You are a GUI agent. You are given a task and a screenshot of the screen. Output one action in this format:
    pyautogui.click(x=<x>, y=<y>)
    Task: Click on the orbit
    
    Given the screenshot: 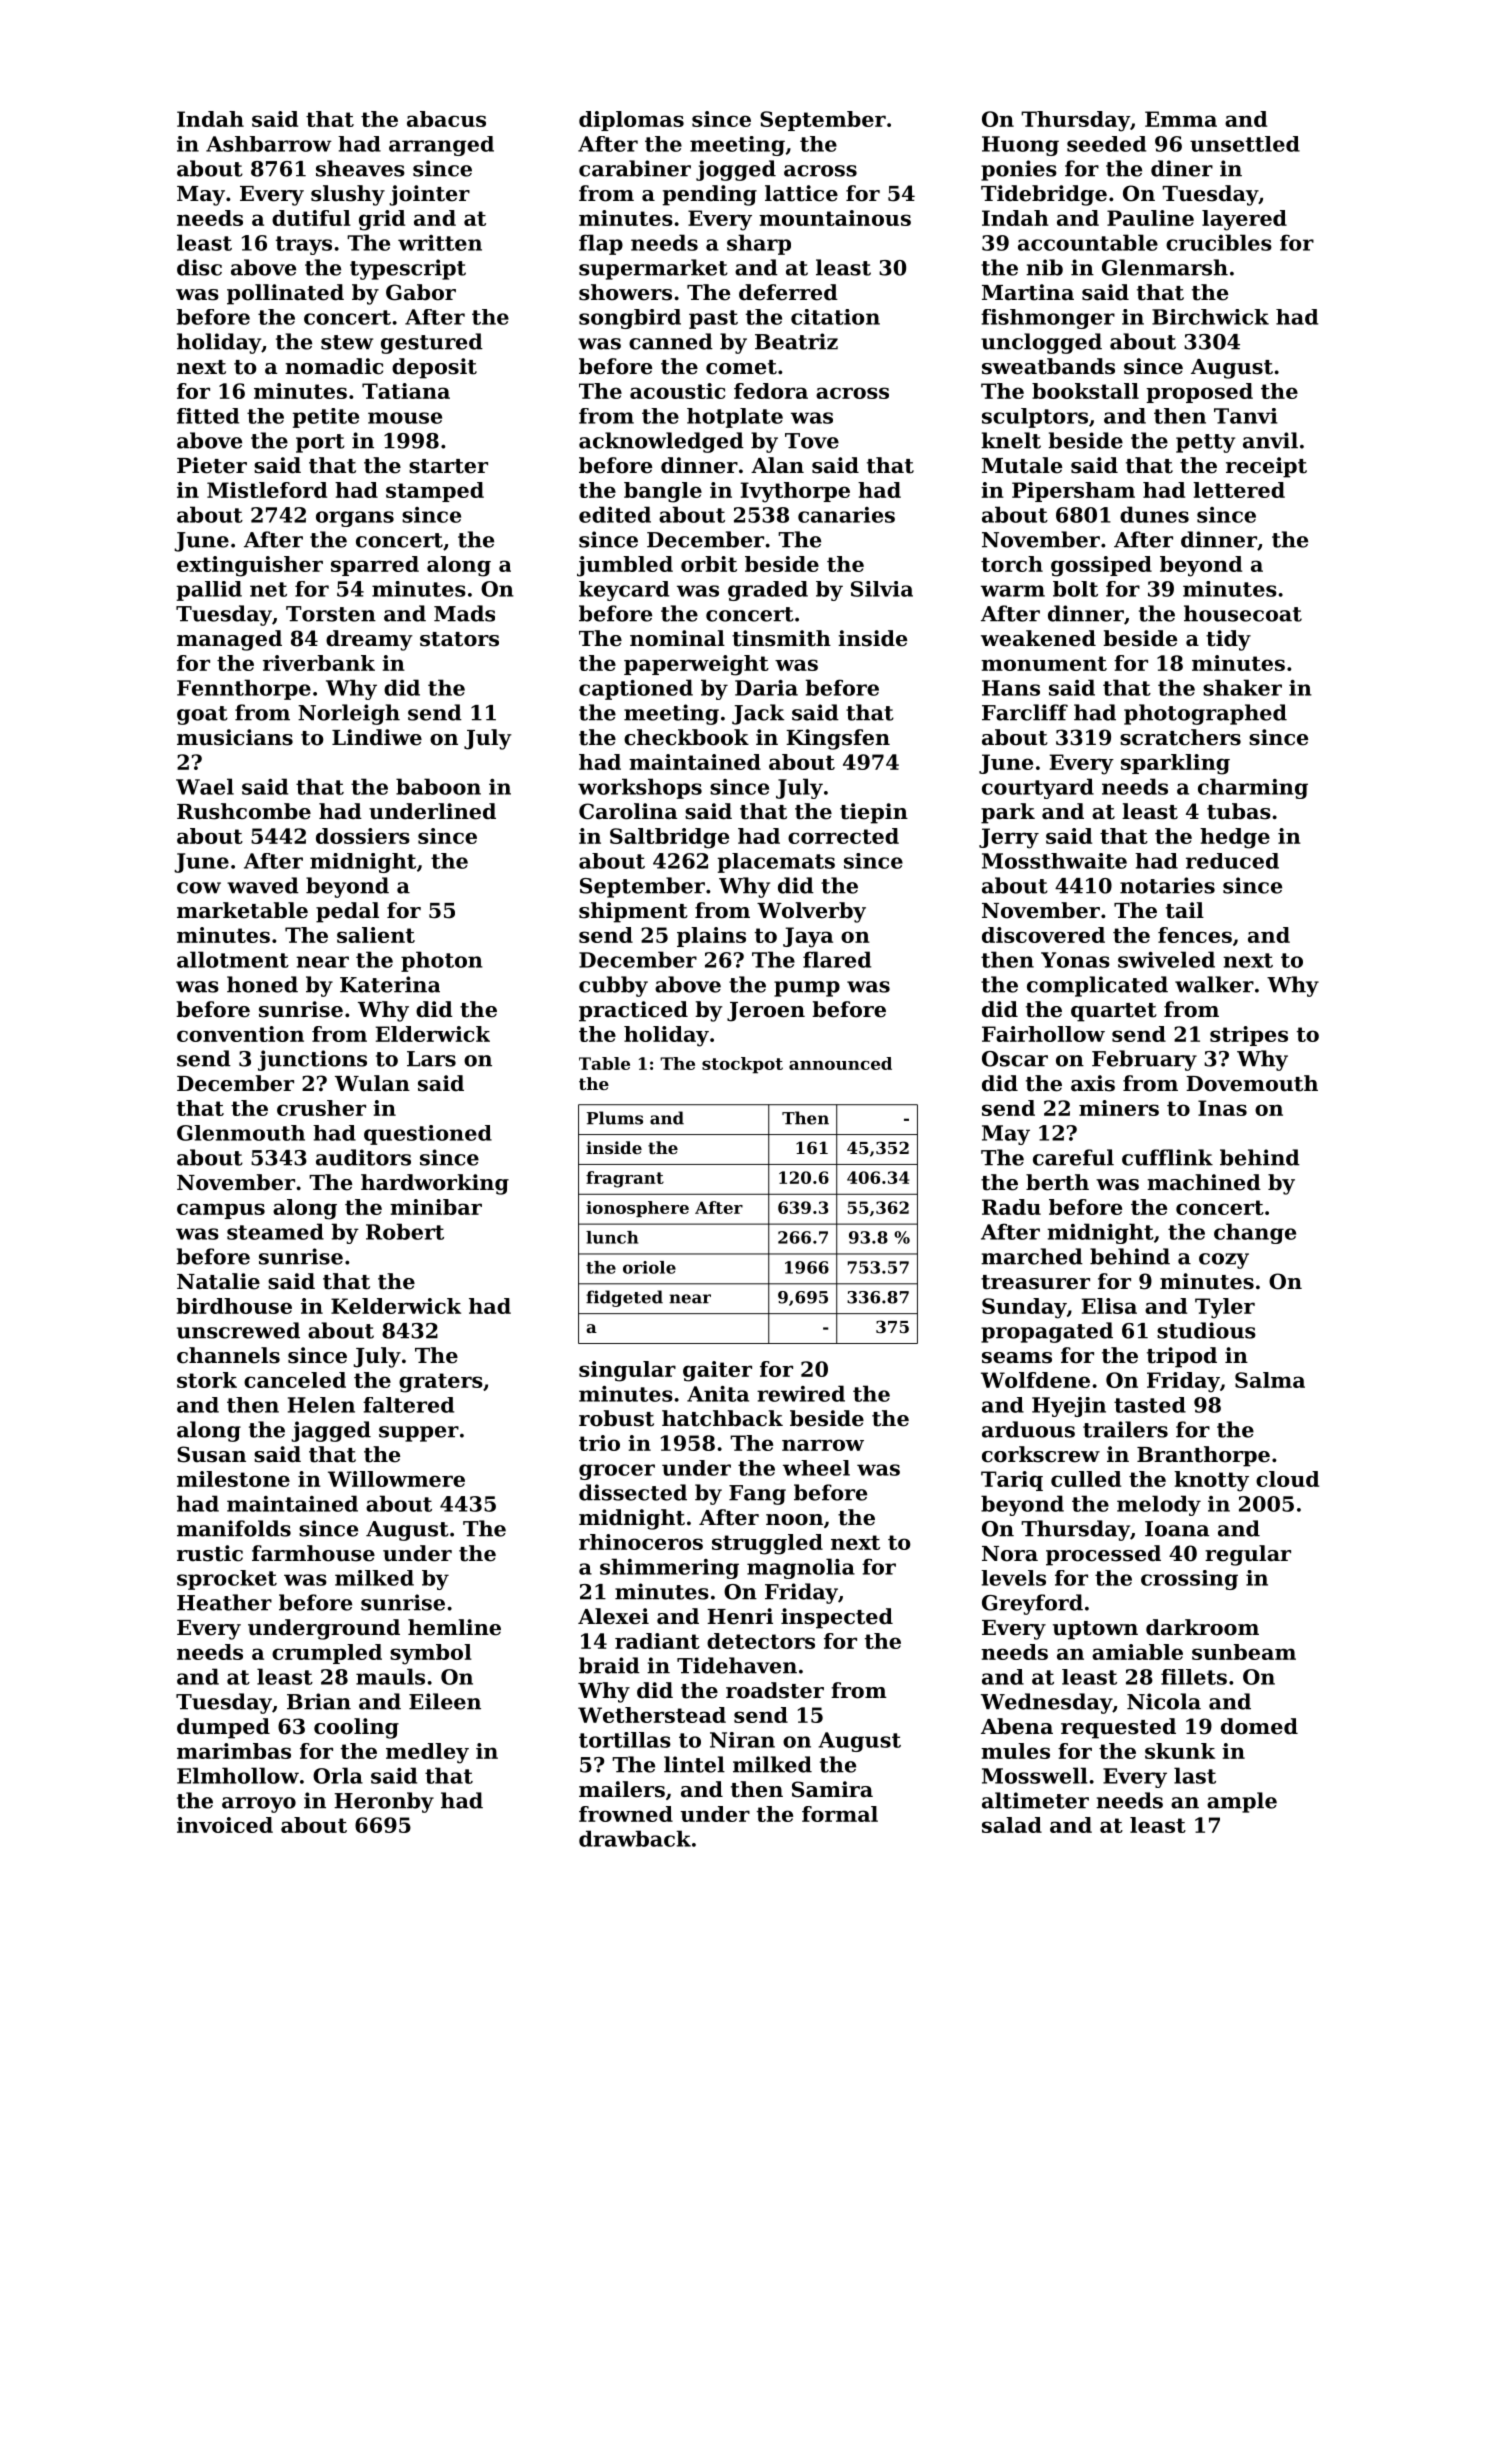 What is the action you would take?
    pyautogui.click(x=709, y=564)
